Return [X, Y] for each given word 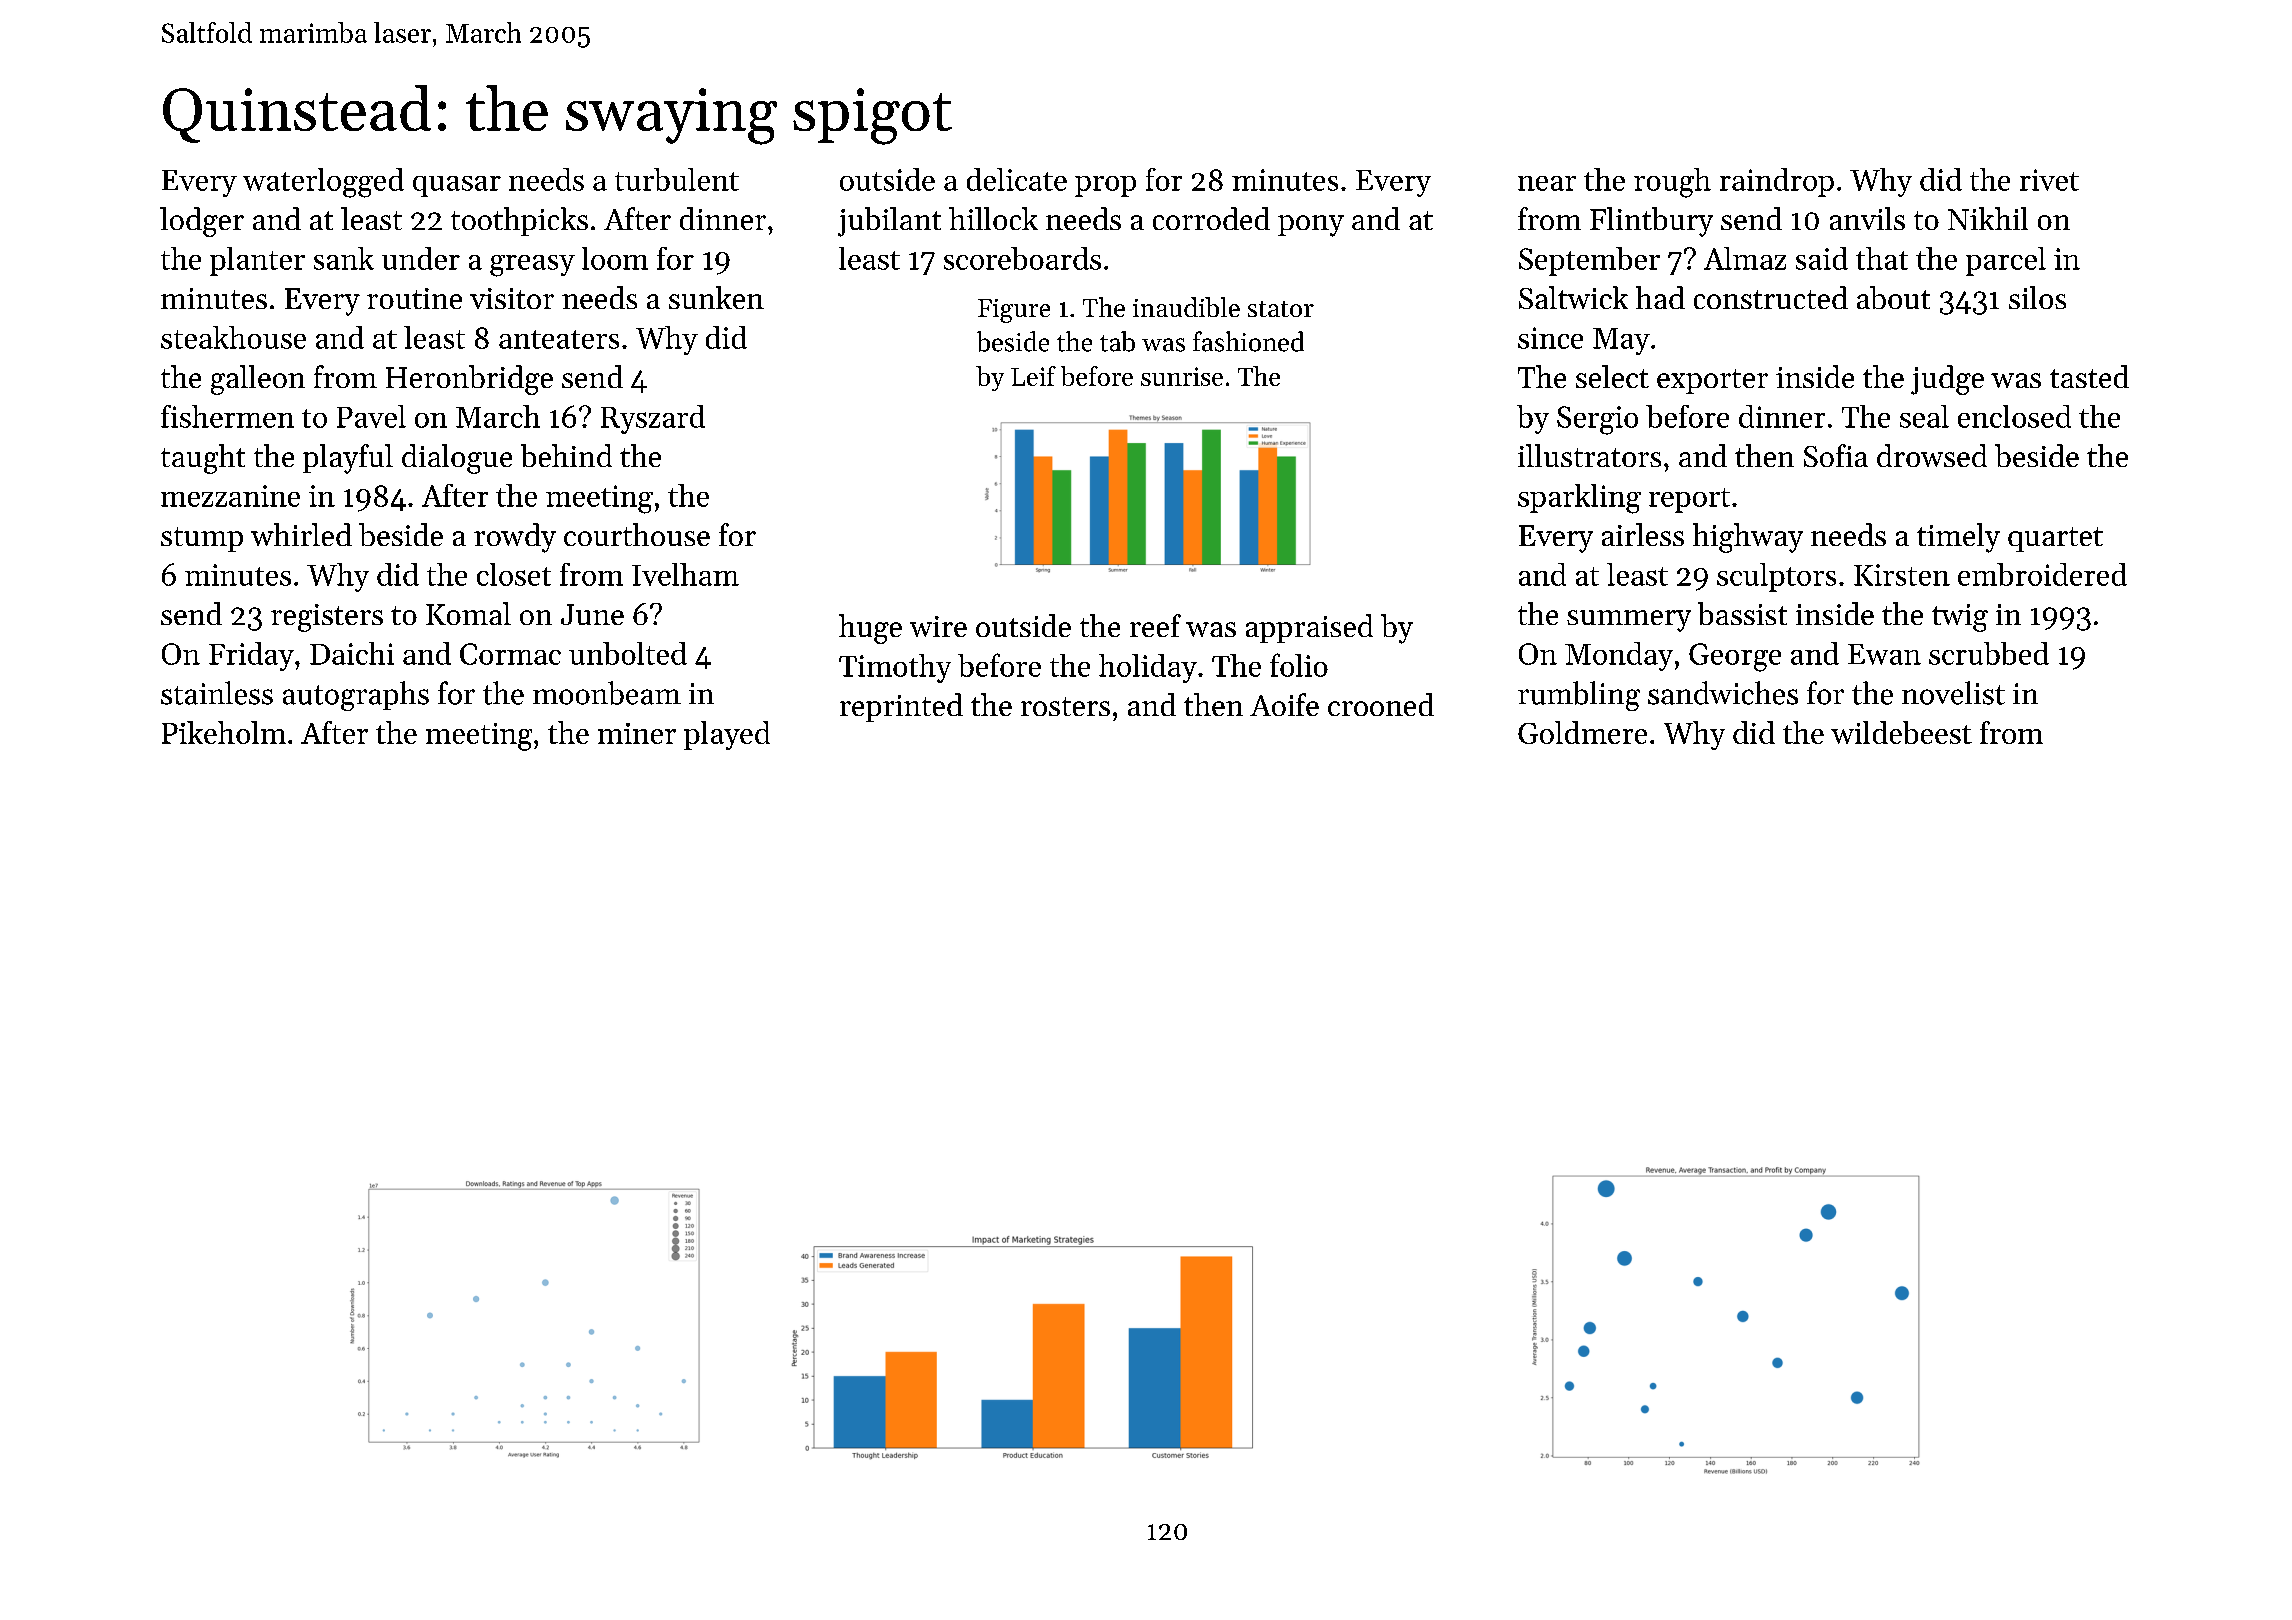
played [727, 735]
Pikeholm [224, 732]
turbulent [677, 179]
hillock [993, 218]
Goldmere [1582, 732]
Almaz [1745, 258]
